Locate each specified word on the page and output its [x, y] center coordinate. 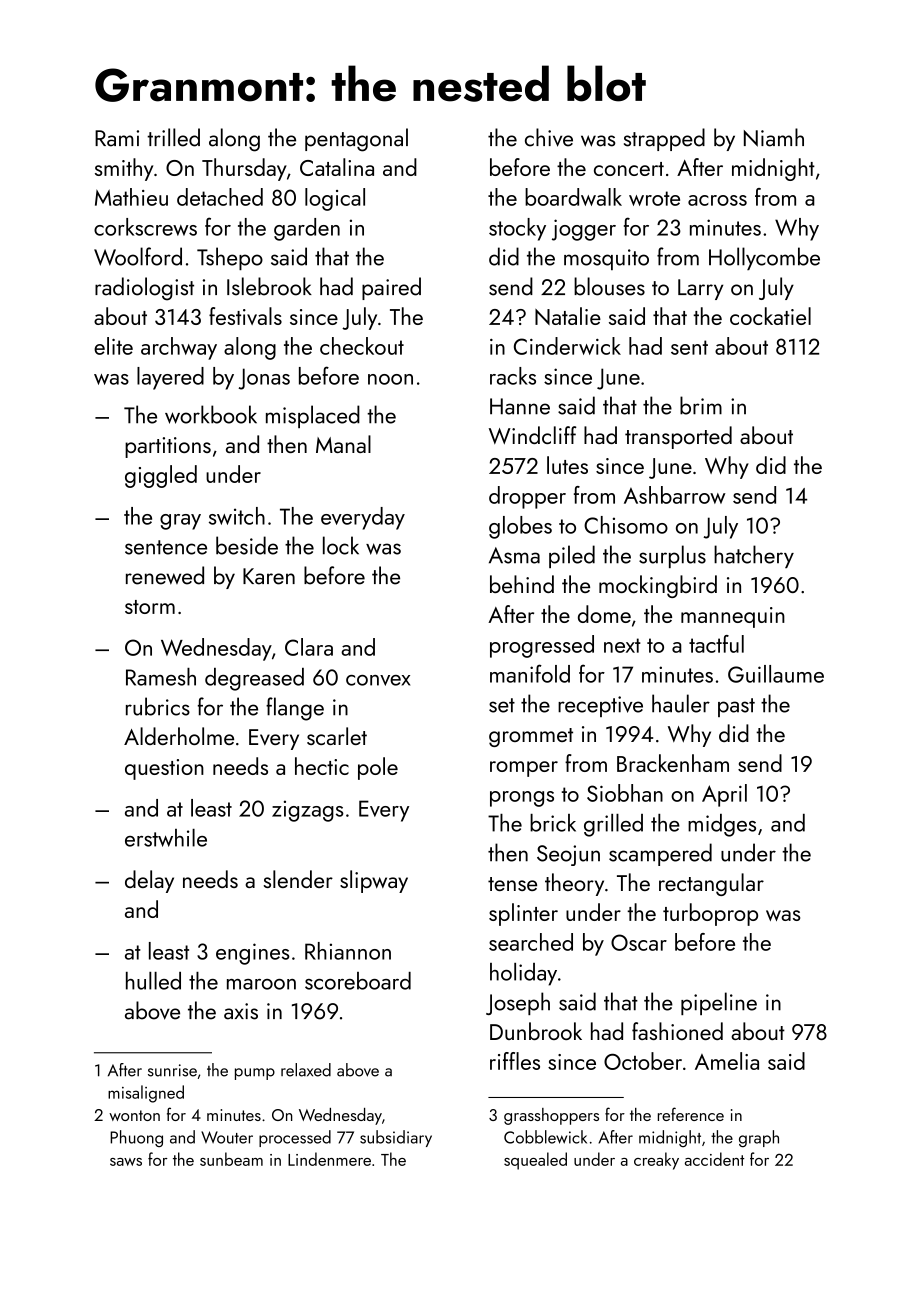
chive [549, 137]
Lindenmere [329, 1159]
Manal [343, 444]
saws [126, 1162]
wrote [654, 198]
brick [553, 823]
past [736, 707]
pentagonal [356, 140]
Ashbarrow [675, 495]
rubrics [158, 706]
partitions [168, 447]
